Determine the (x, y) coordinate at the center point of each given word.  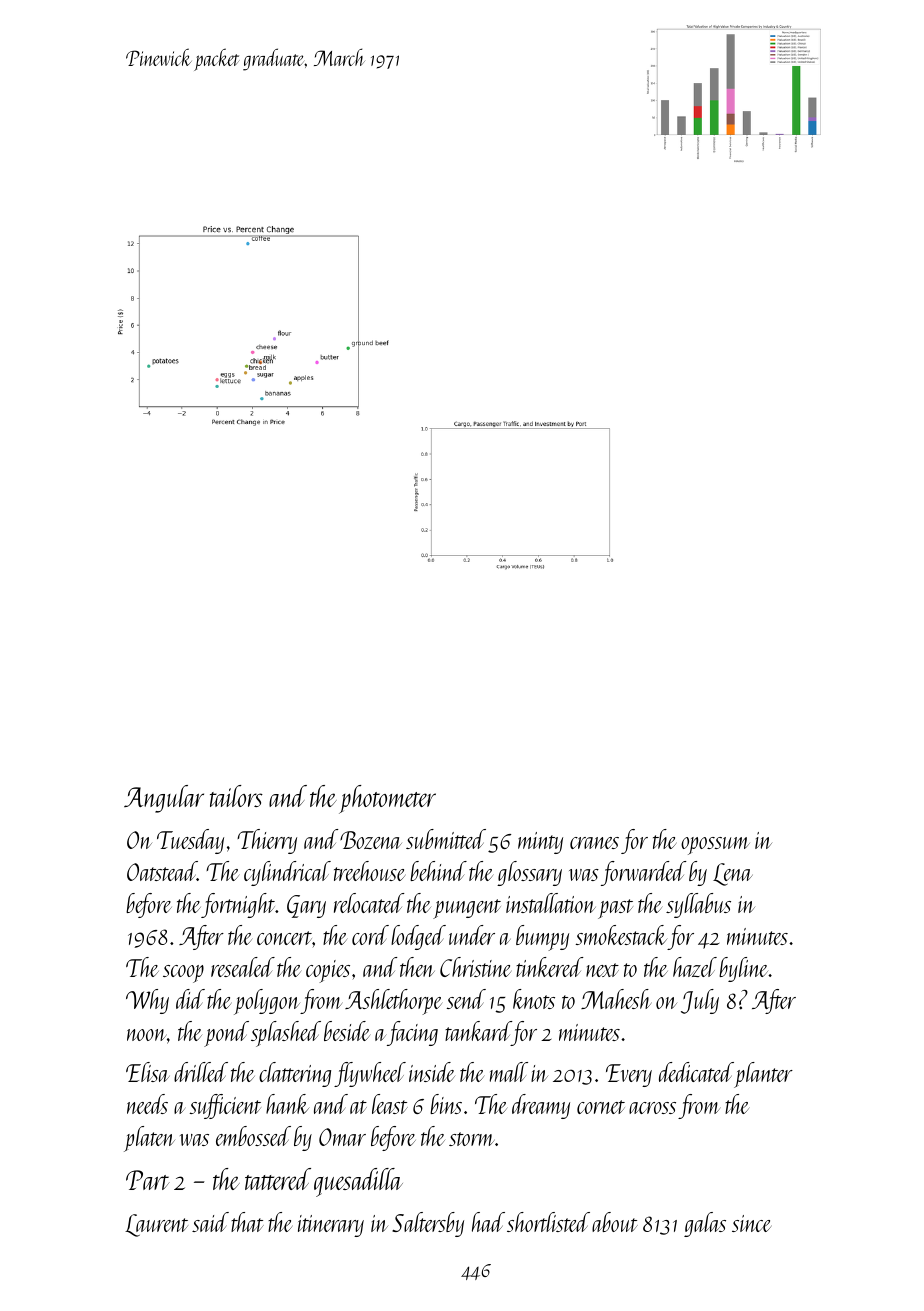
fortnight (238, 905)
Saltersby (428, 1224)
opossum (715, 846)
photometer (387, 799)
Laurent (156, 1225)
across (652, 1108)
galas (705, 1224)
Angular (164, 799)
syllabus (698, 905)
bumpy (542, 938)
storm (472, 1139)
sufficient (225, 1106)
